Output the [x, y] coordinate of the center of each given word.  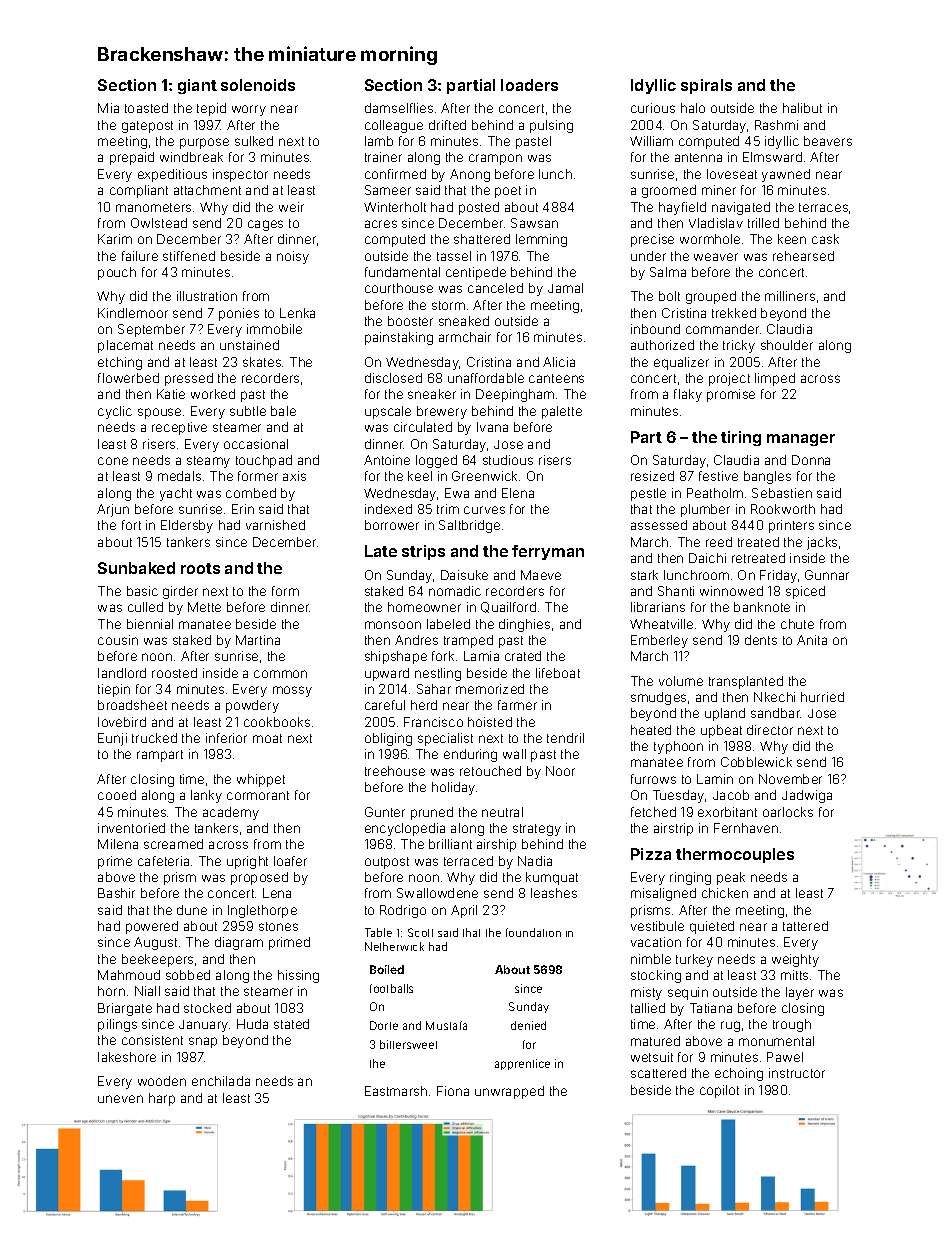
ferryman [548, 552]
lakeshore [127, 1057]
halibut [802, 108]
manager [801, 440]
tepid [211, 109]
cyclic [115, 412]
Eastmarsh [396, 1091]
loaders [529, 85]
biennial [150, 624]
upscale [388, 412]
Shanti [676, 591]
